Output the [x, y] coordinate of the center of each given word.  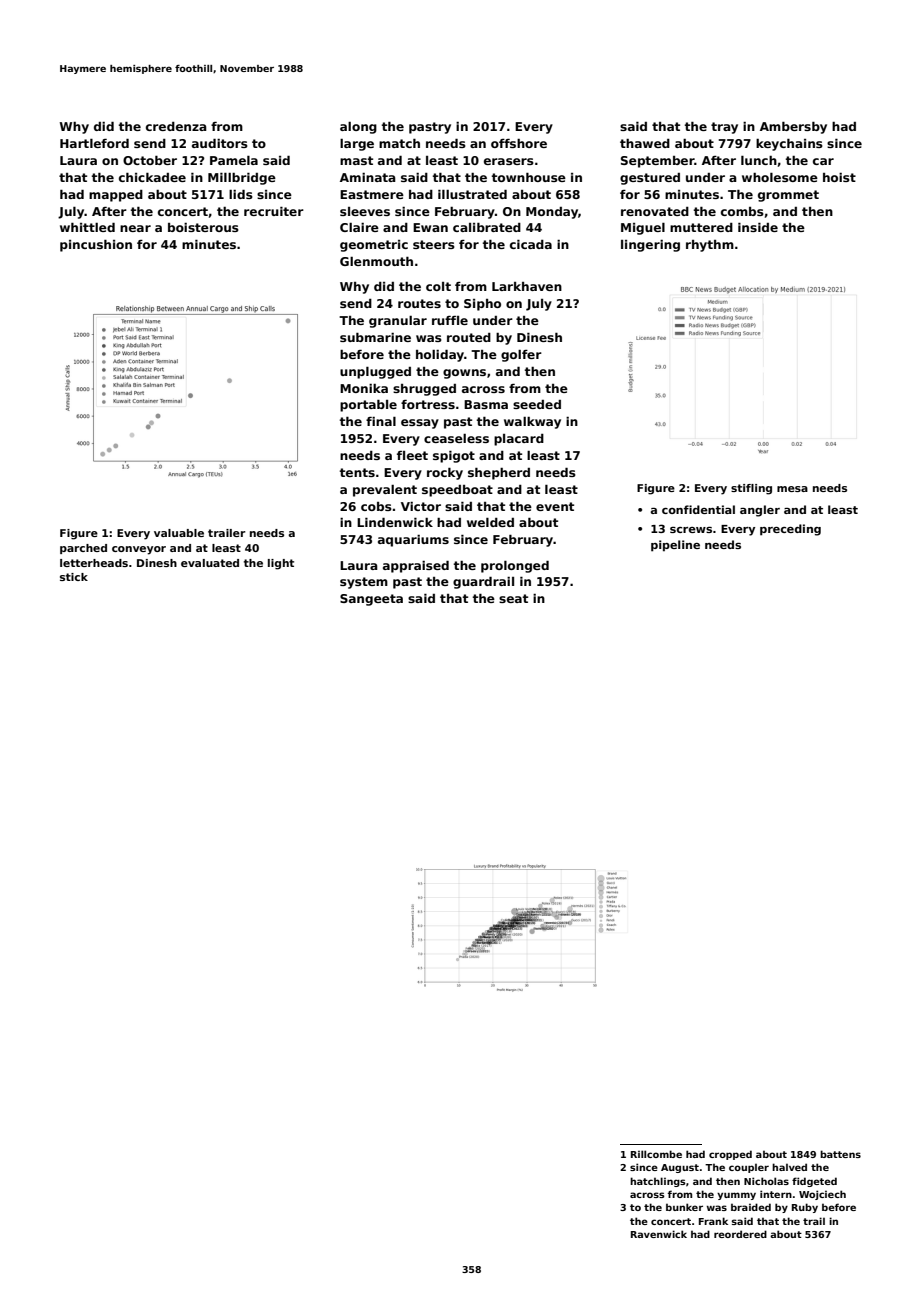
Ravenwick [659, 1234]
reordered [740, 1234]
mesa [792, 489]
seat [513, 598]
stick [74, 577]
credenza [176, 126]
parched [83, 549]
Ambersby [793, 128]
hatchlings [658, 1182]
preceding [790, 530]
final [381, 421]
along [358, 128]
